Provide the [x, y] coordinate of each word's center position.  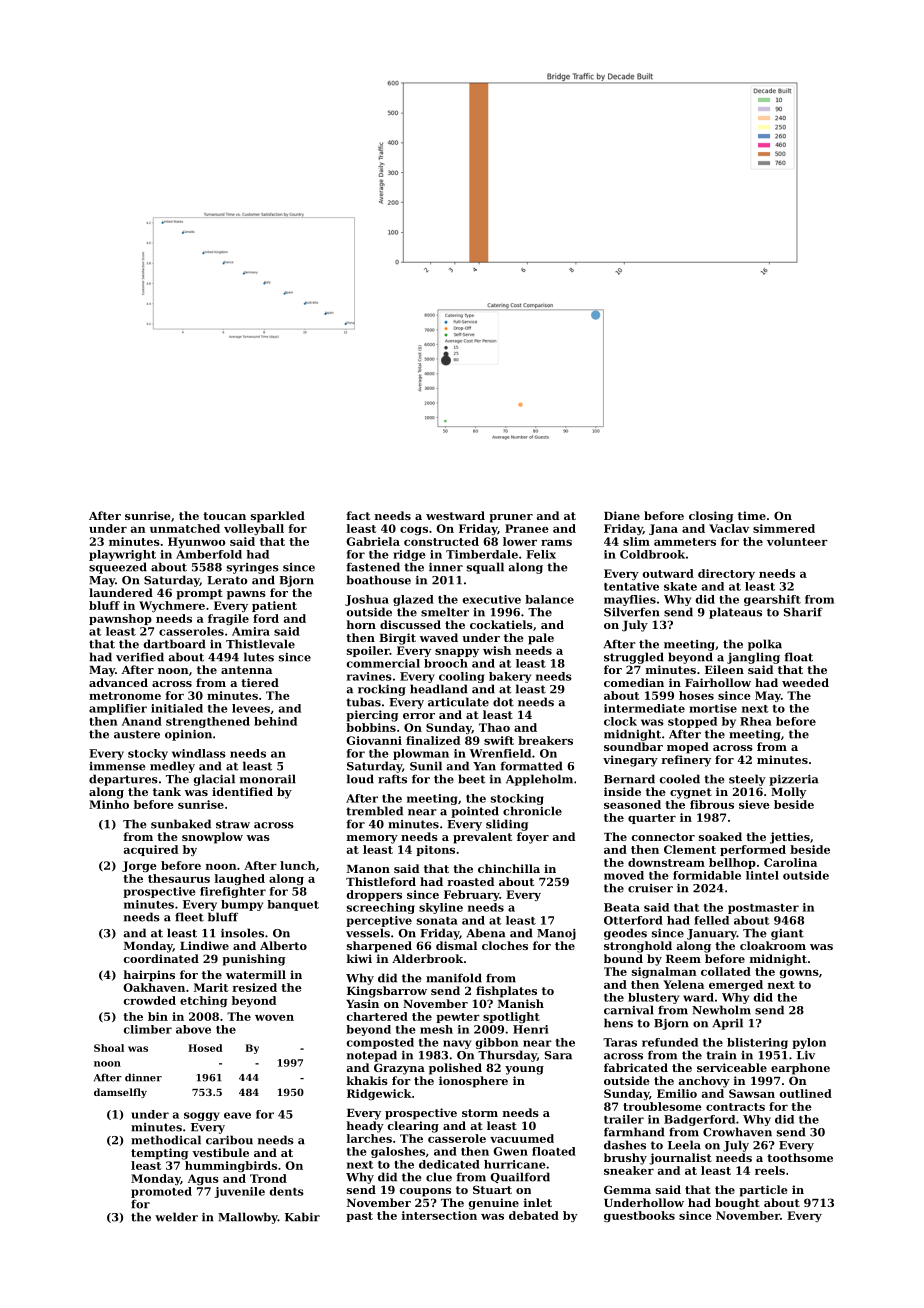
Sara [558, 1055]
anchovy [704, 1082]
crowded [150, 1000]
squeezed [118, 568]
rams [556, 543]
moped [688, 748]
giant [787, 934]
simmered [784, 528]
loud [360, 779]
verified [140, 657]
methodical [166, 1140]
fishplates [506, 992]
